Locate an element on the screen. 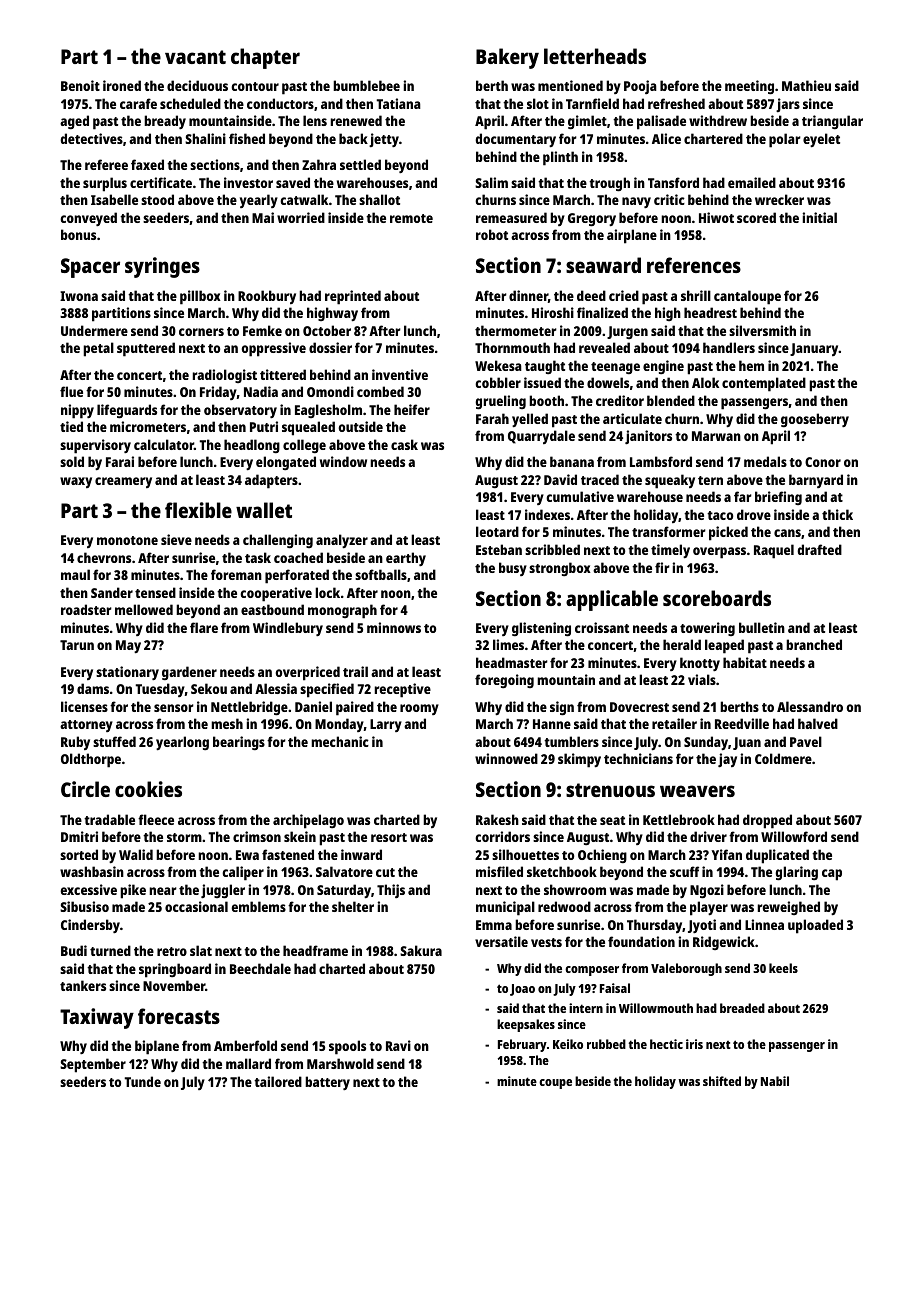 This screenshot has height=1308, width=924. fished is located at coordinates (247, 138).
